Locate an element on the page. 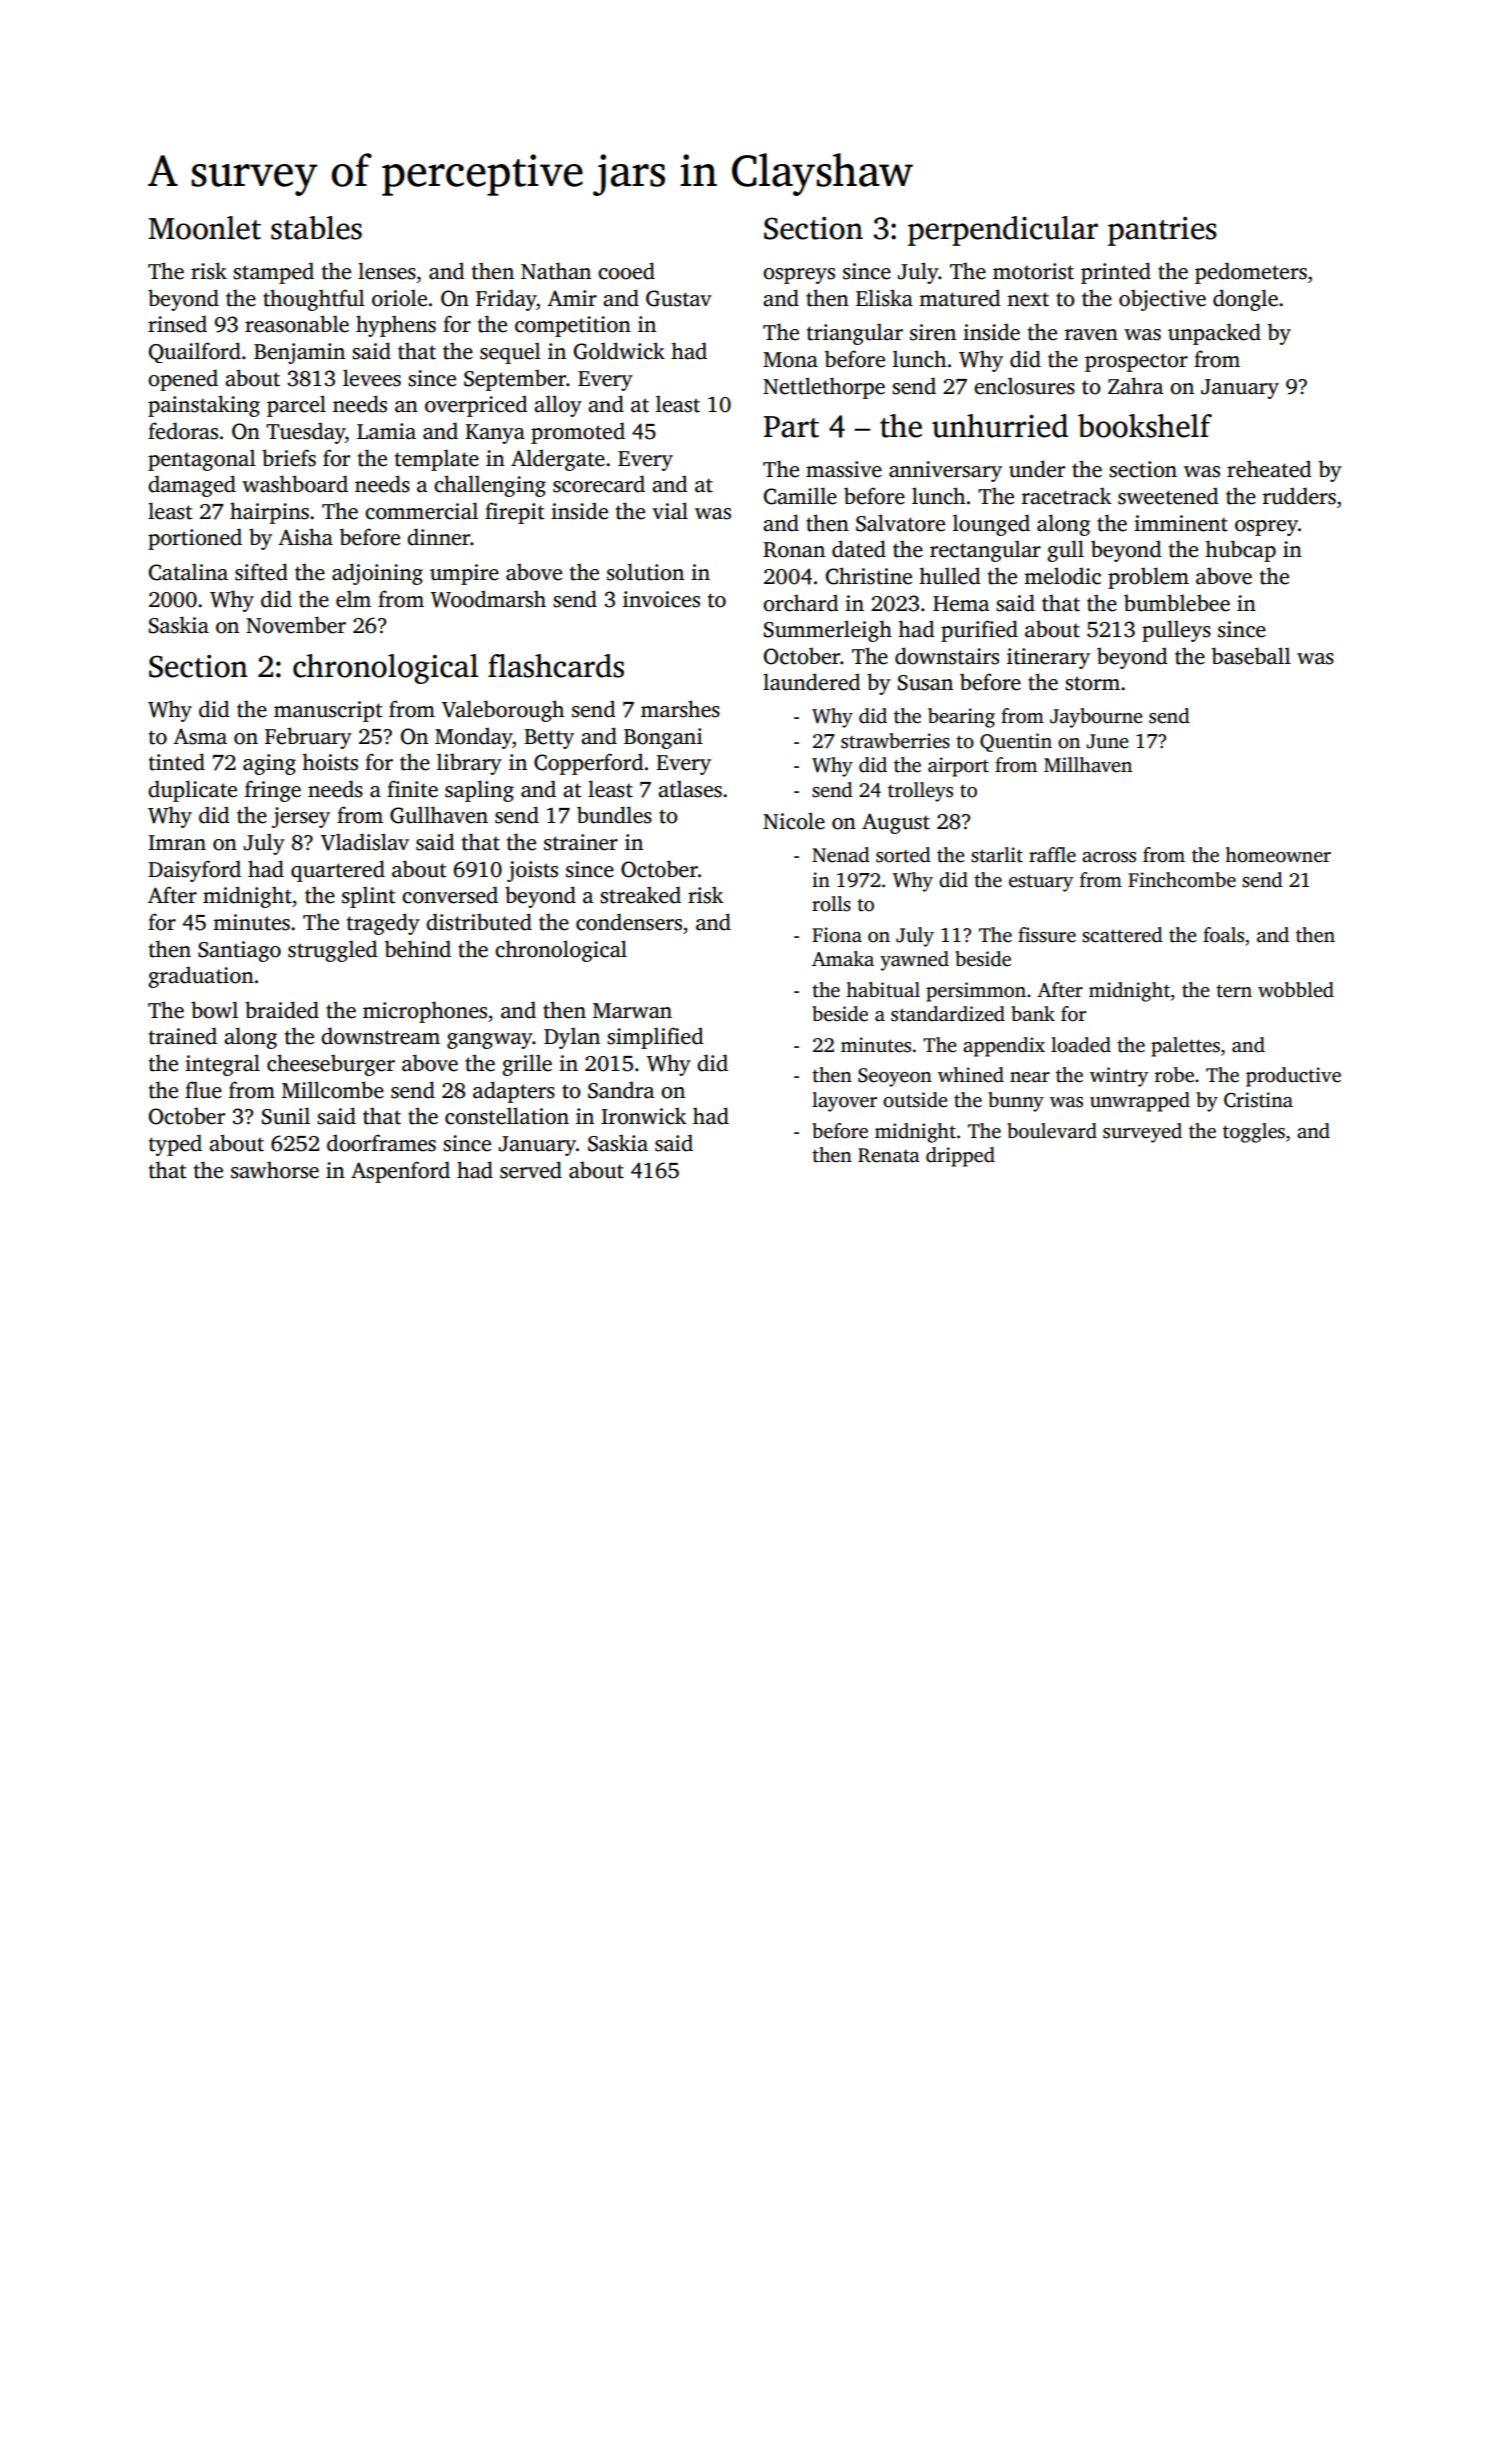 This document has height=2464, width=1496. cooed is located at coordinates (626, 271).
